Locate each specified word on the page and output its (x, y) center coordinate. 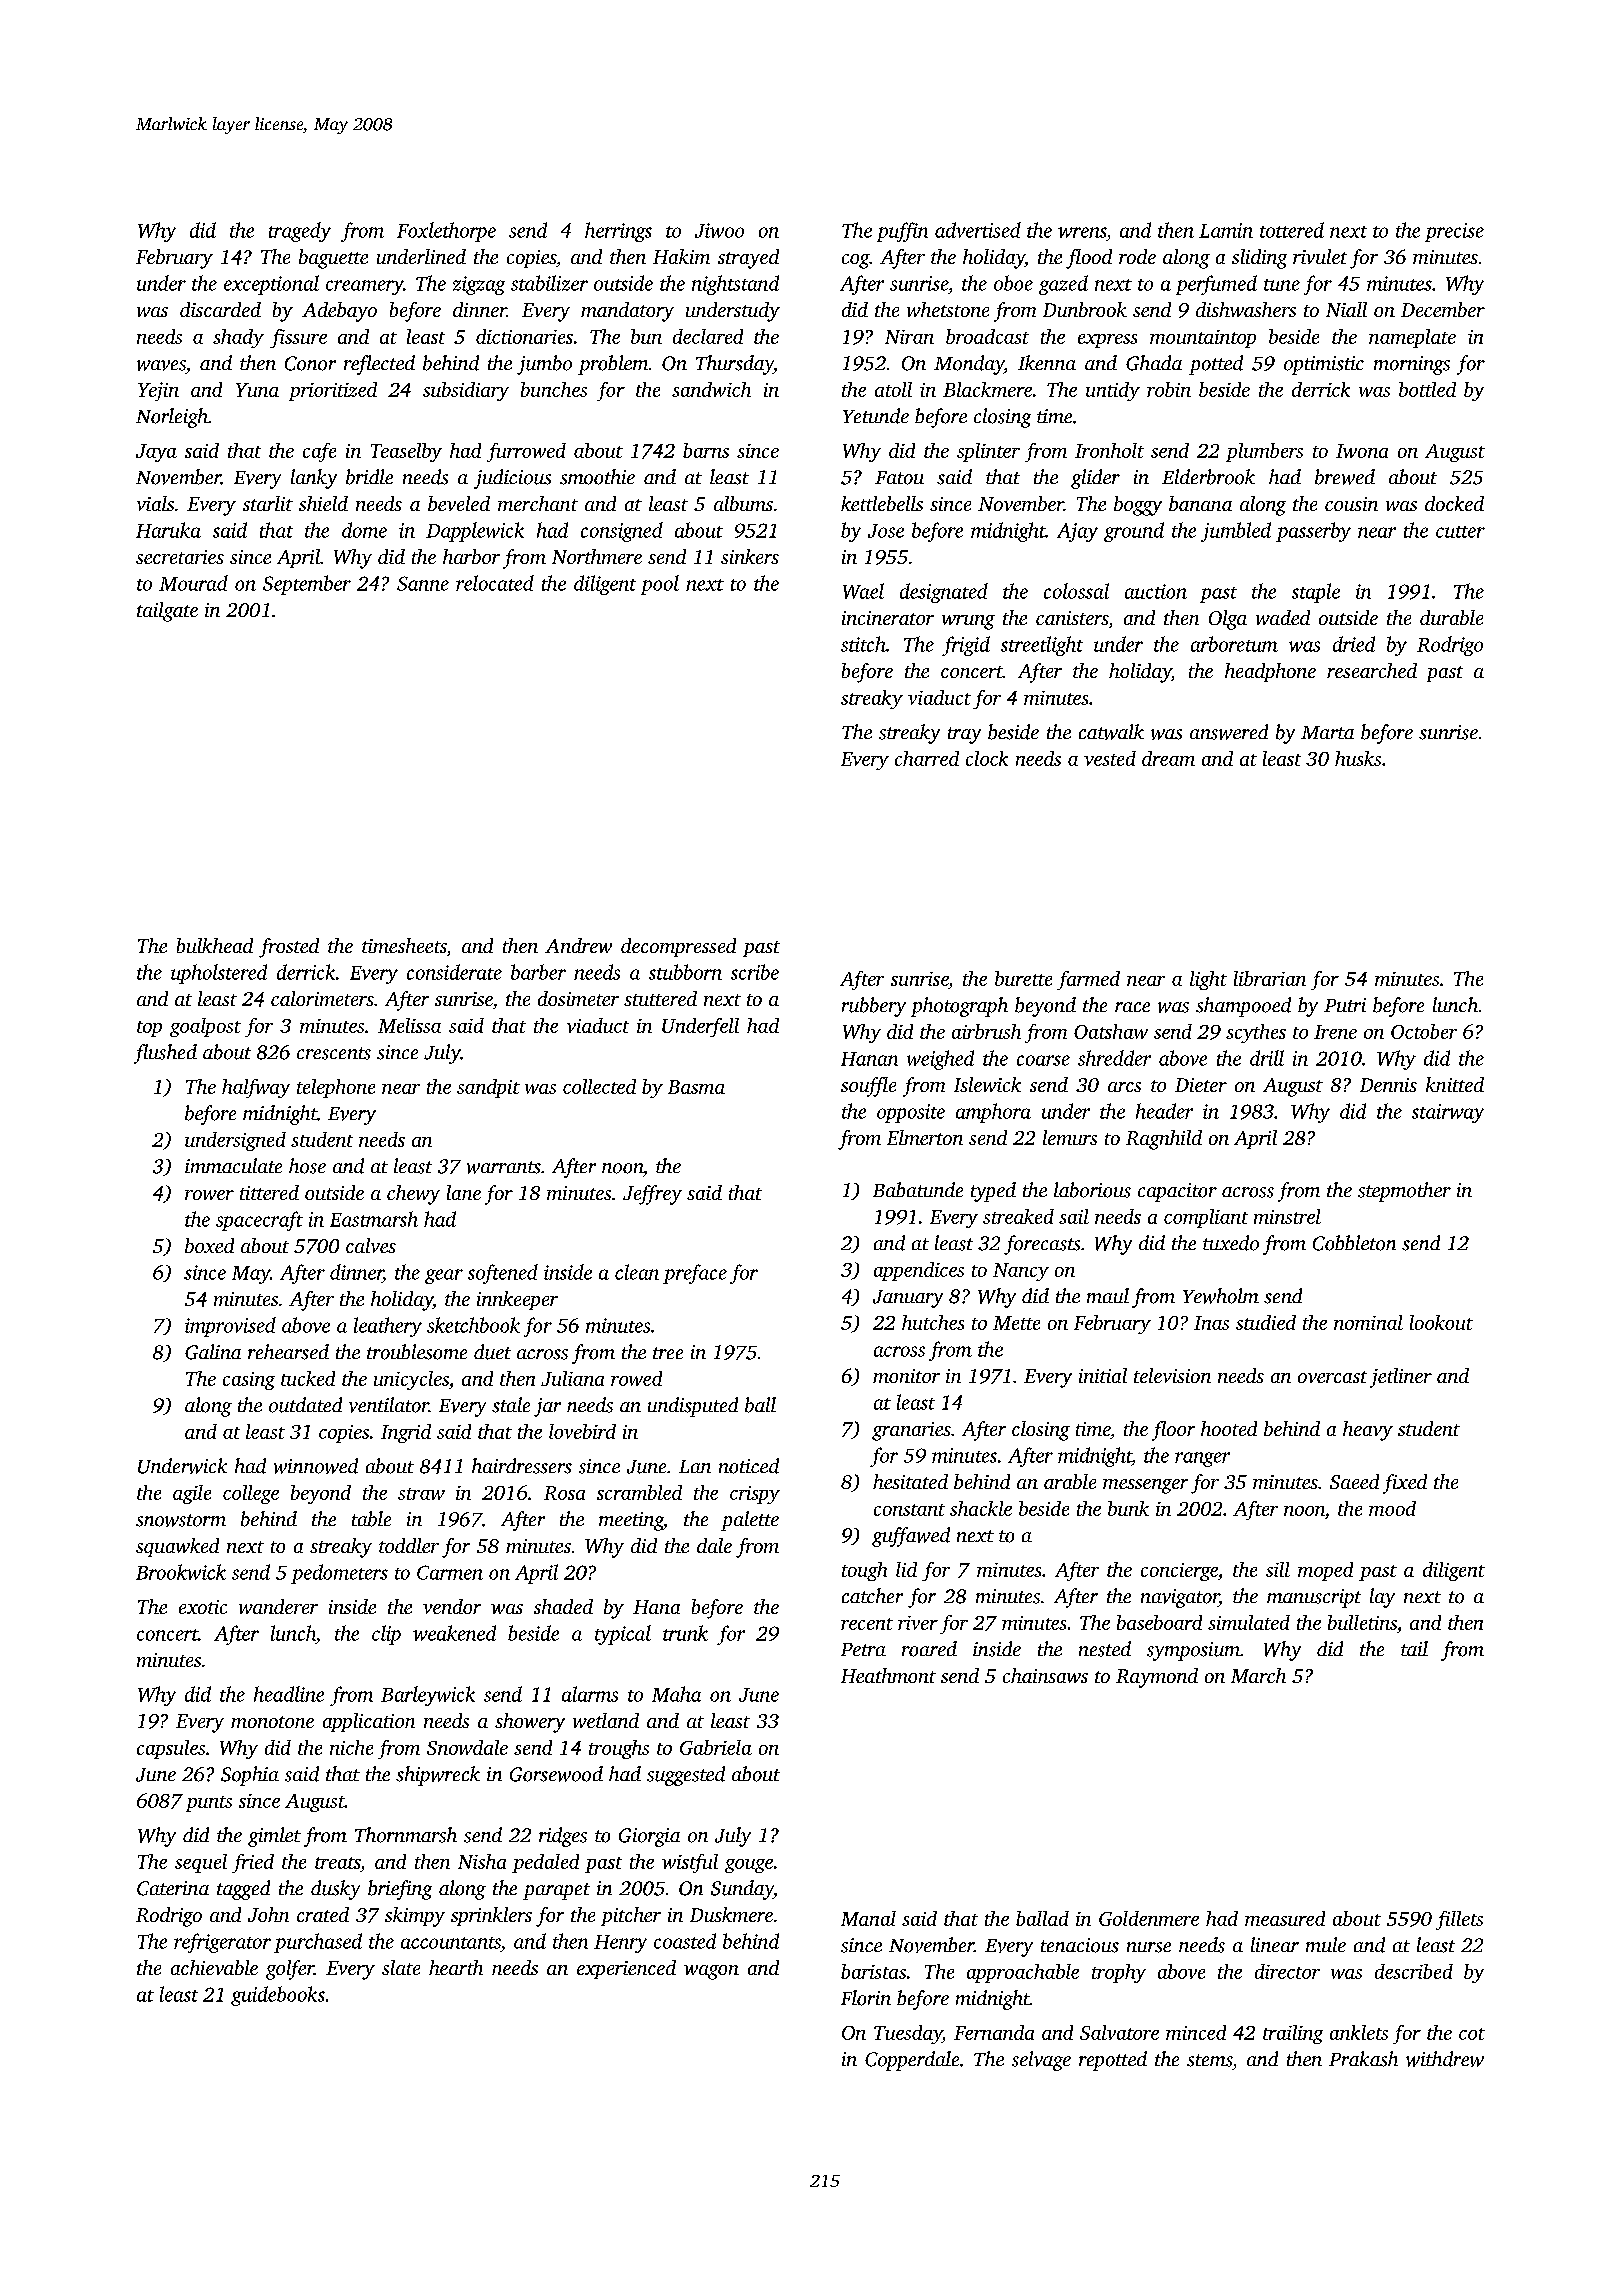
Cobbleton (1354, 1243)
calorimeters (322, 998)
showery (530, 1723)
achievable (214, 1967)
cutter (1460, 532)
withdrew (1445, 2059)
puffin (902, 232)
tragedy (300, 232)
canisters (1072, 618)
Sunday (742, 1890)
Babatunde (918, 1189)
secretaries (180, 557)
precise (1454, 232)
